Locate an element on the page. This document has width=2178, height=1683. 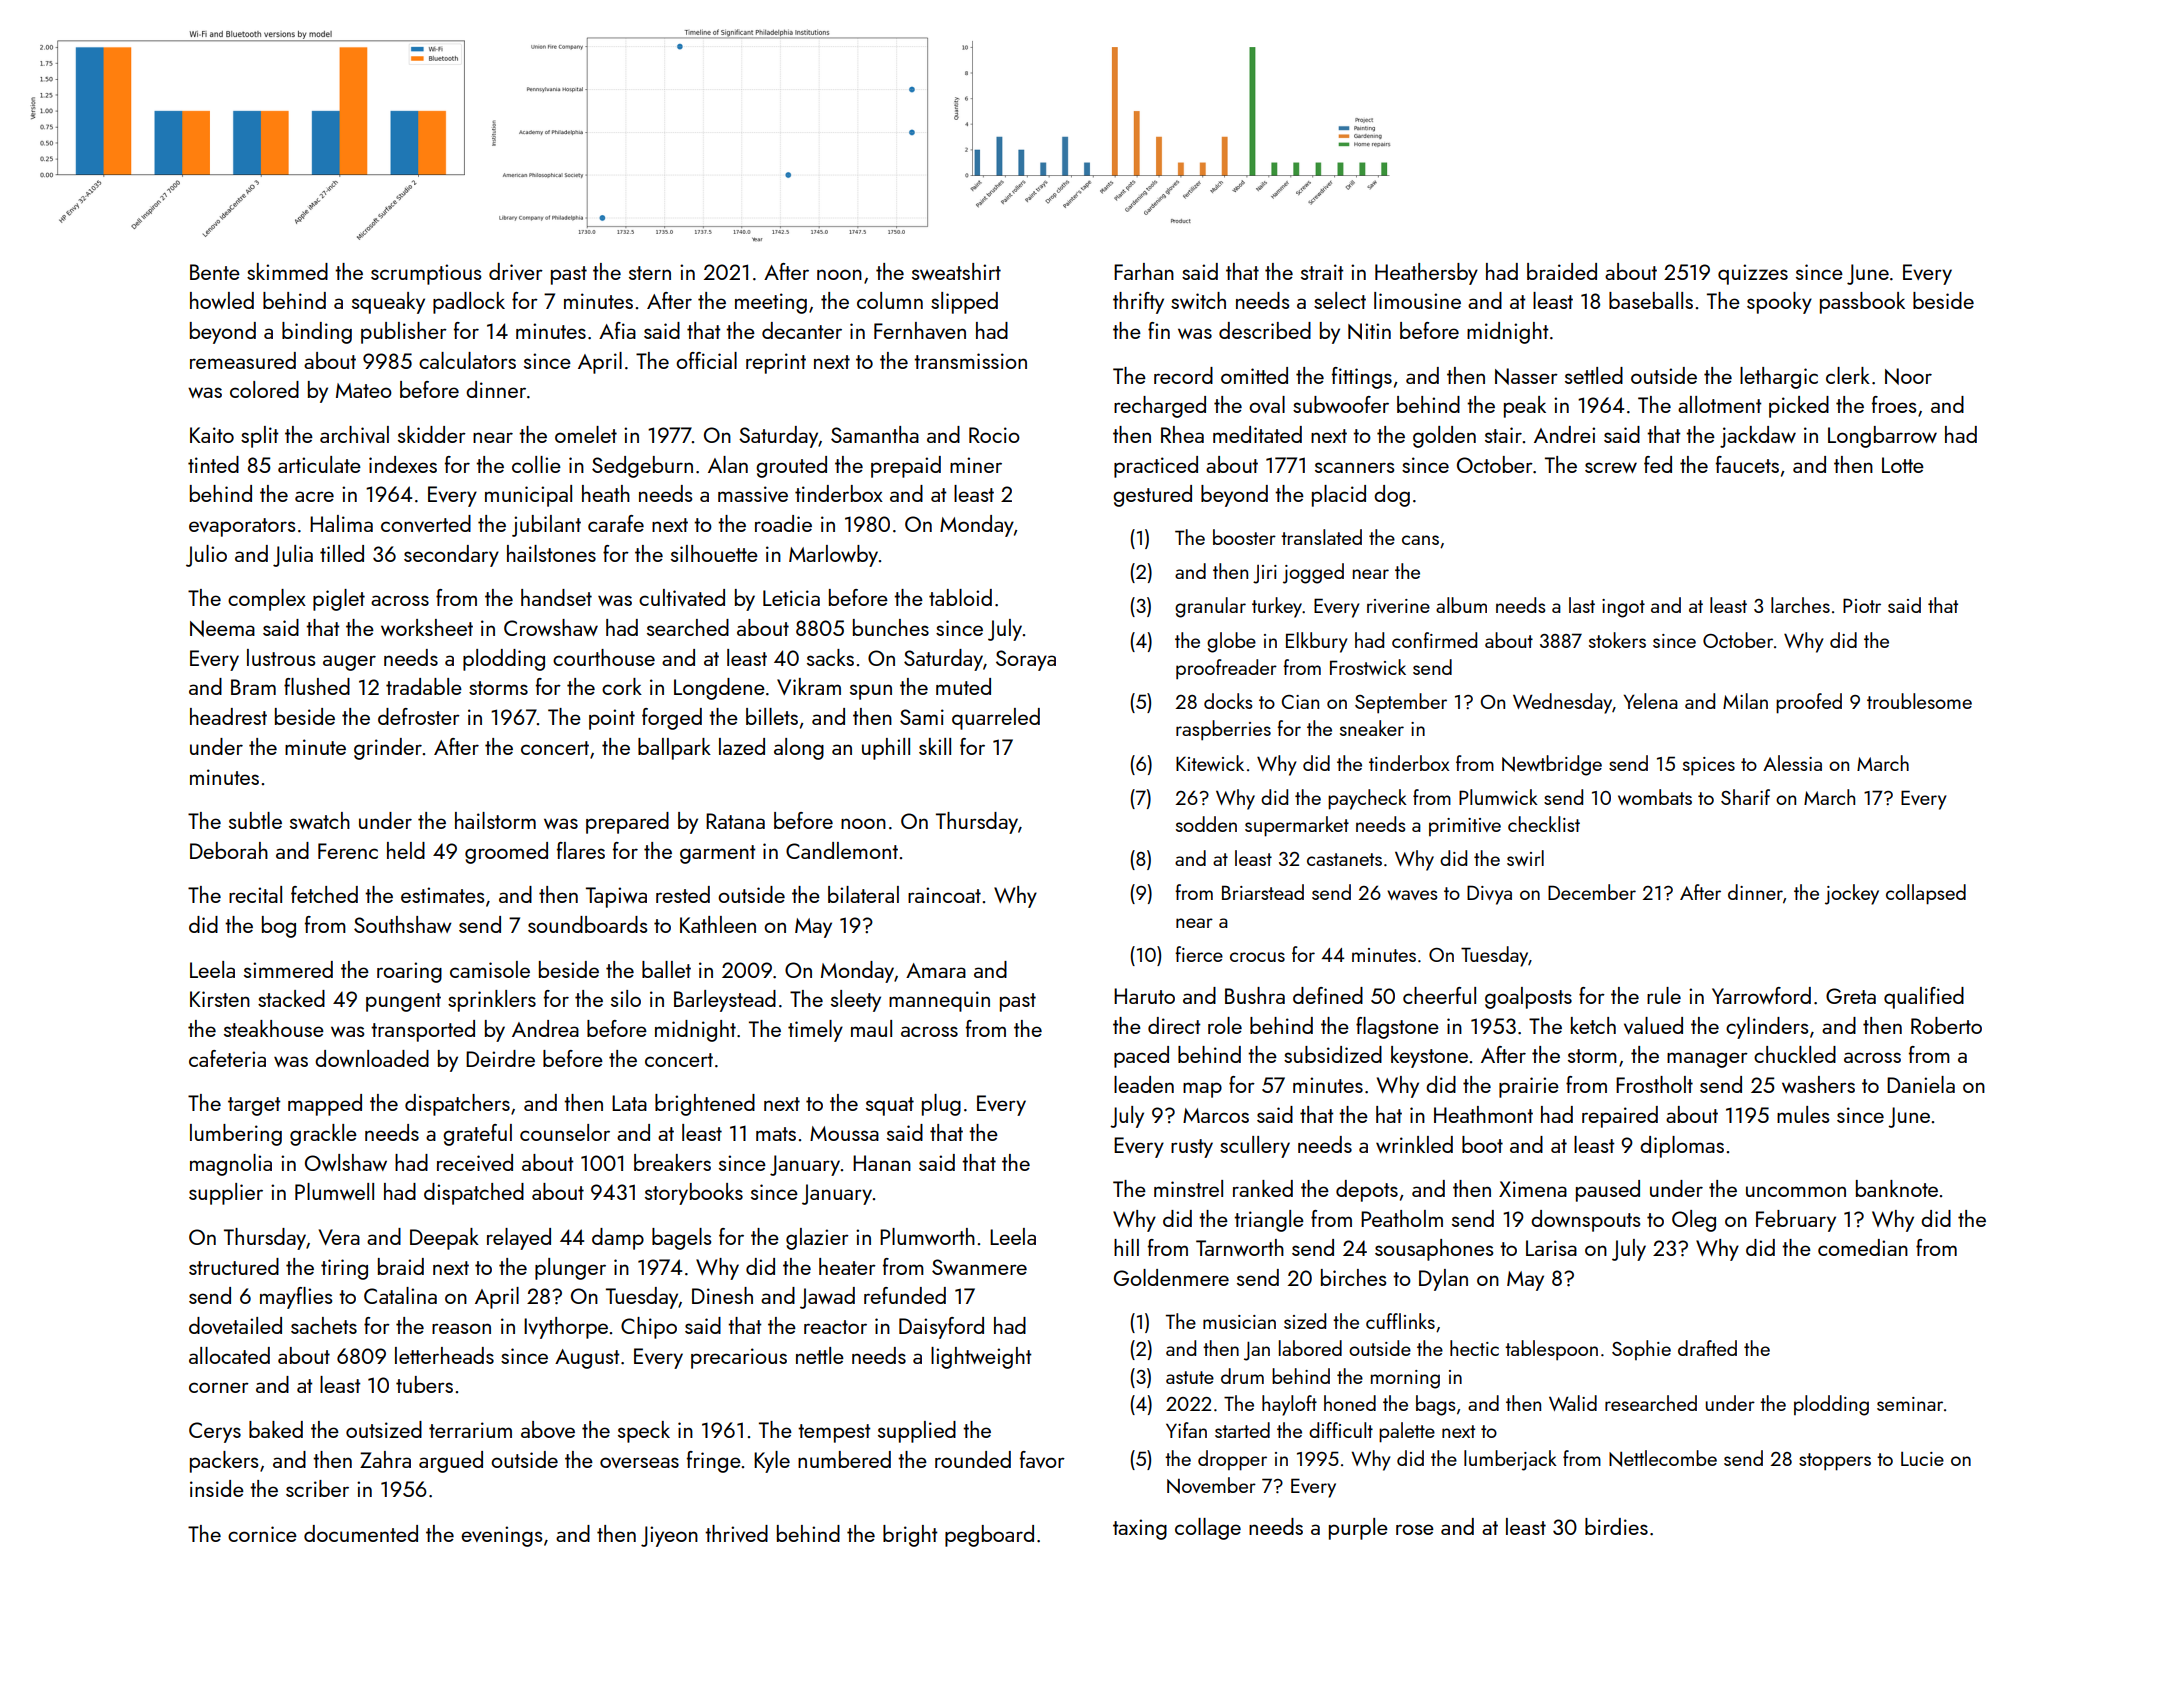
Southshaw is located at coordinates (403, 924).
